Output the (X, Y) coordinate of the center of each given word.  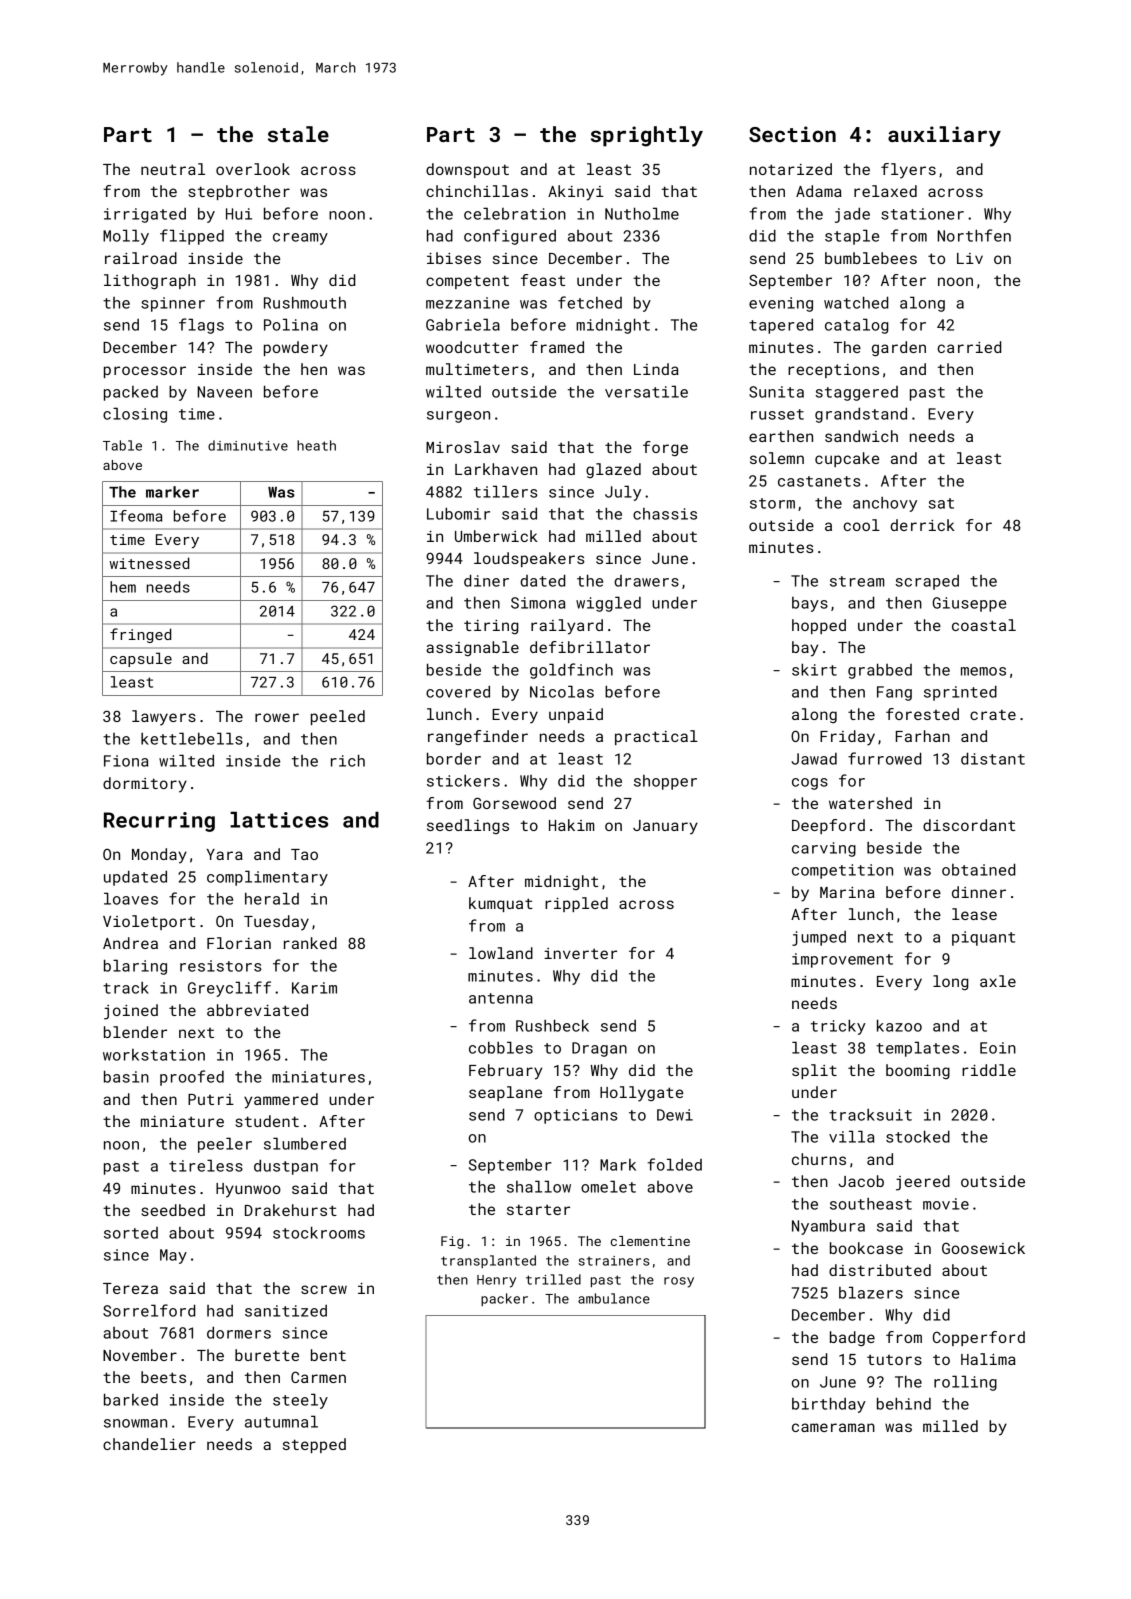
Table (122, 445)
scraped (927, 582)
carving (824, 849)
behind (904, 1403)
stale (298, 134)
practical (656, 737)
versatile (646, 391)
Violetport (149, 922)
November (140, 1355)
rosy (679, 1282)
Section (792, 134)
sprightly (647, 136)
